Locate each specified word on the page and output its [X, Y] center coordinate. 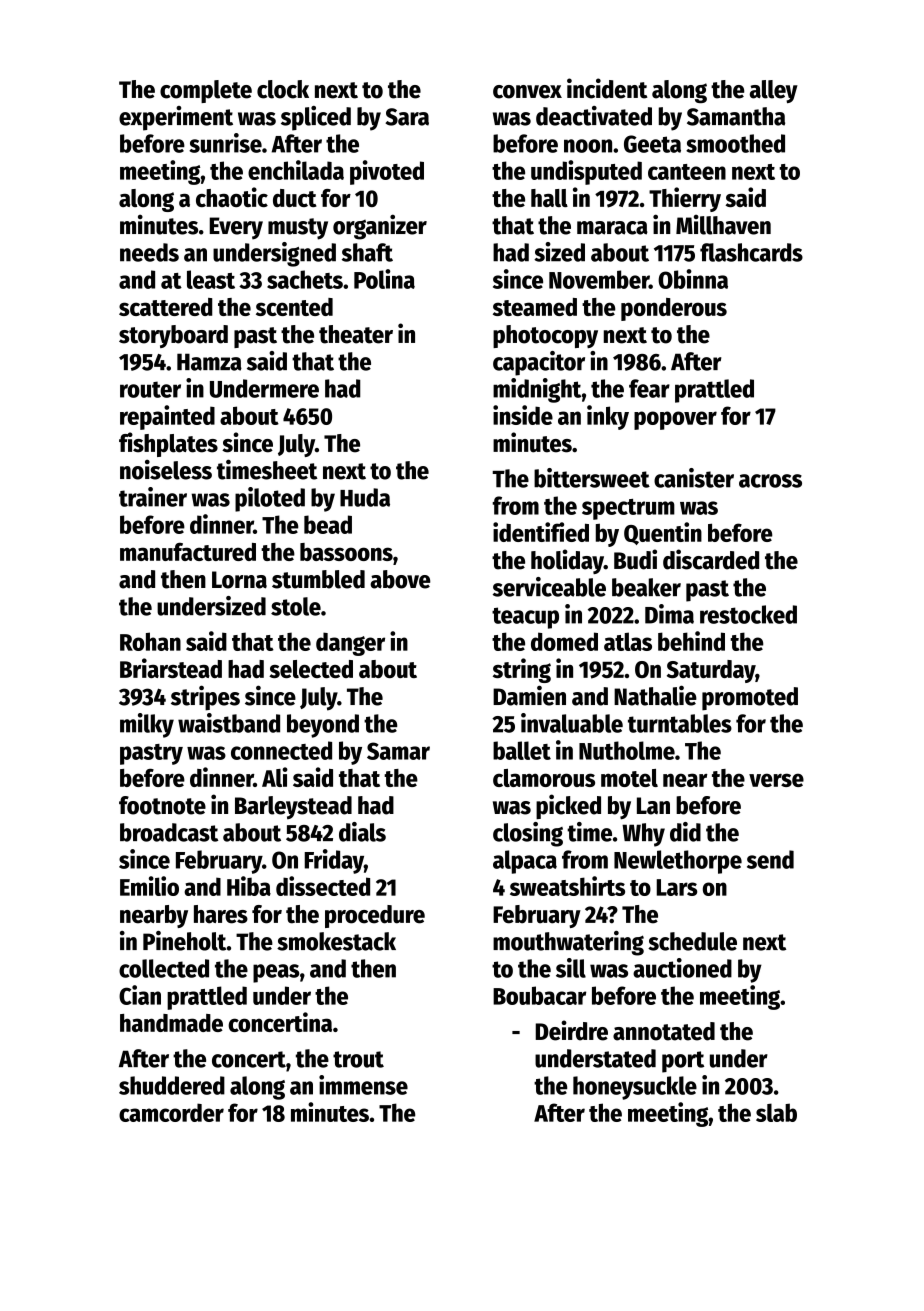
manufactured [188, 551]
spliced [316, 118]
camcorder [171, 1112]
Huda [365, 497]
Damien [529, 695]
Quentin [663, 533]
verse [776, 780]
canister [694, 478]
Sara [407, 117]
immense [363, 1085]
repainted [167, 417]
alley [774, 91]
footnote [162, 805]
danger [350, 644]
